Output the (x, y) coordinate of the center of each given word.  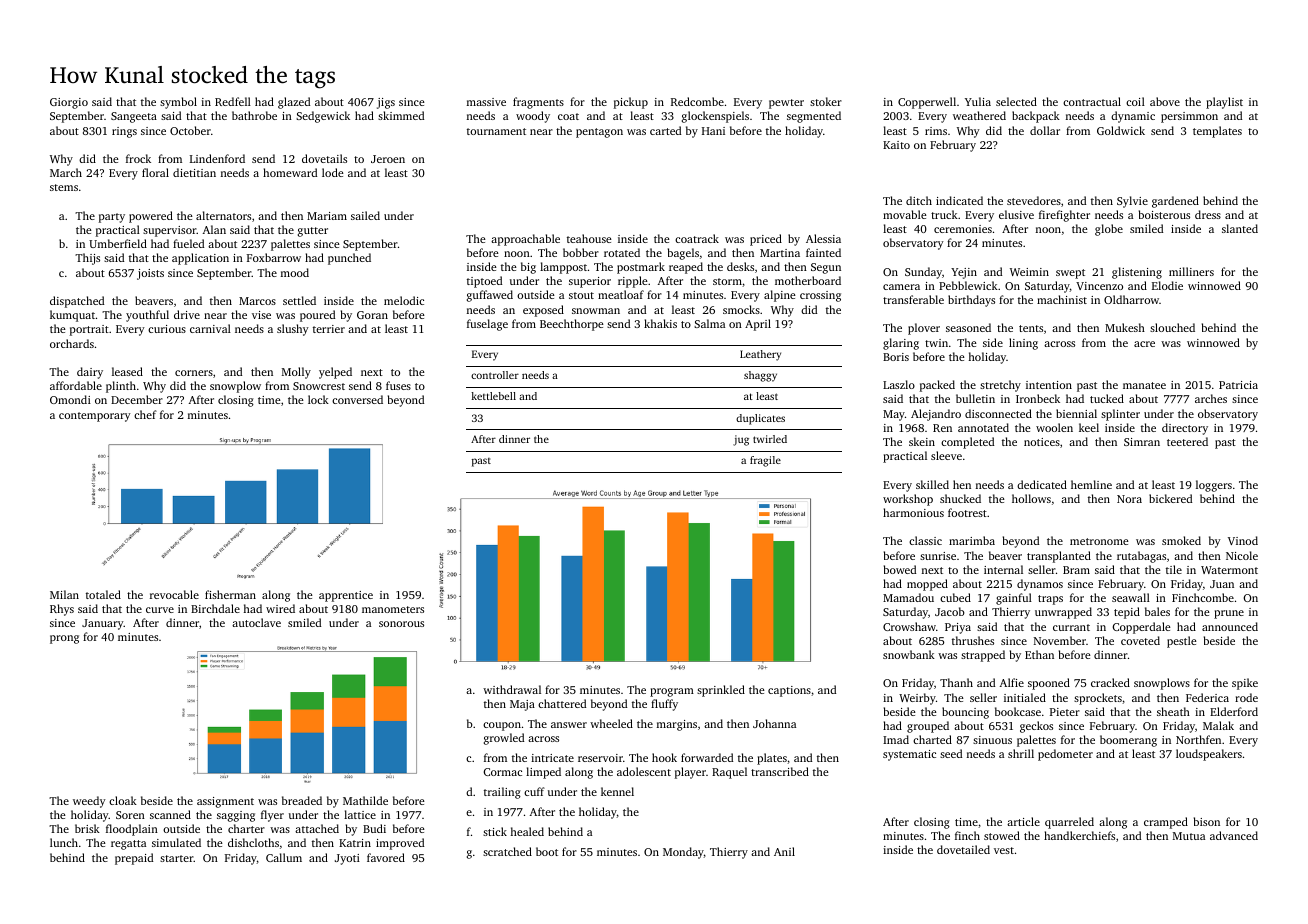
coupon (502, 726)
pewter (786, 104)
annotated (983, 427)
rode (1246, 697)
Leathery (760, 355)
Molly (296, 373)
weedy (89, 802)
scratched (507, 851)
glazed (294, 103)
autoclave (256, 622)
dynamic (1133, 117)
